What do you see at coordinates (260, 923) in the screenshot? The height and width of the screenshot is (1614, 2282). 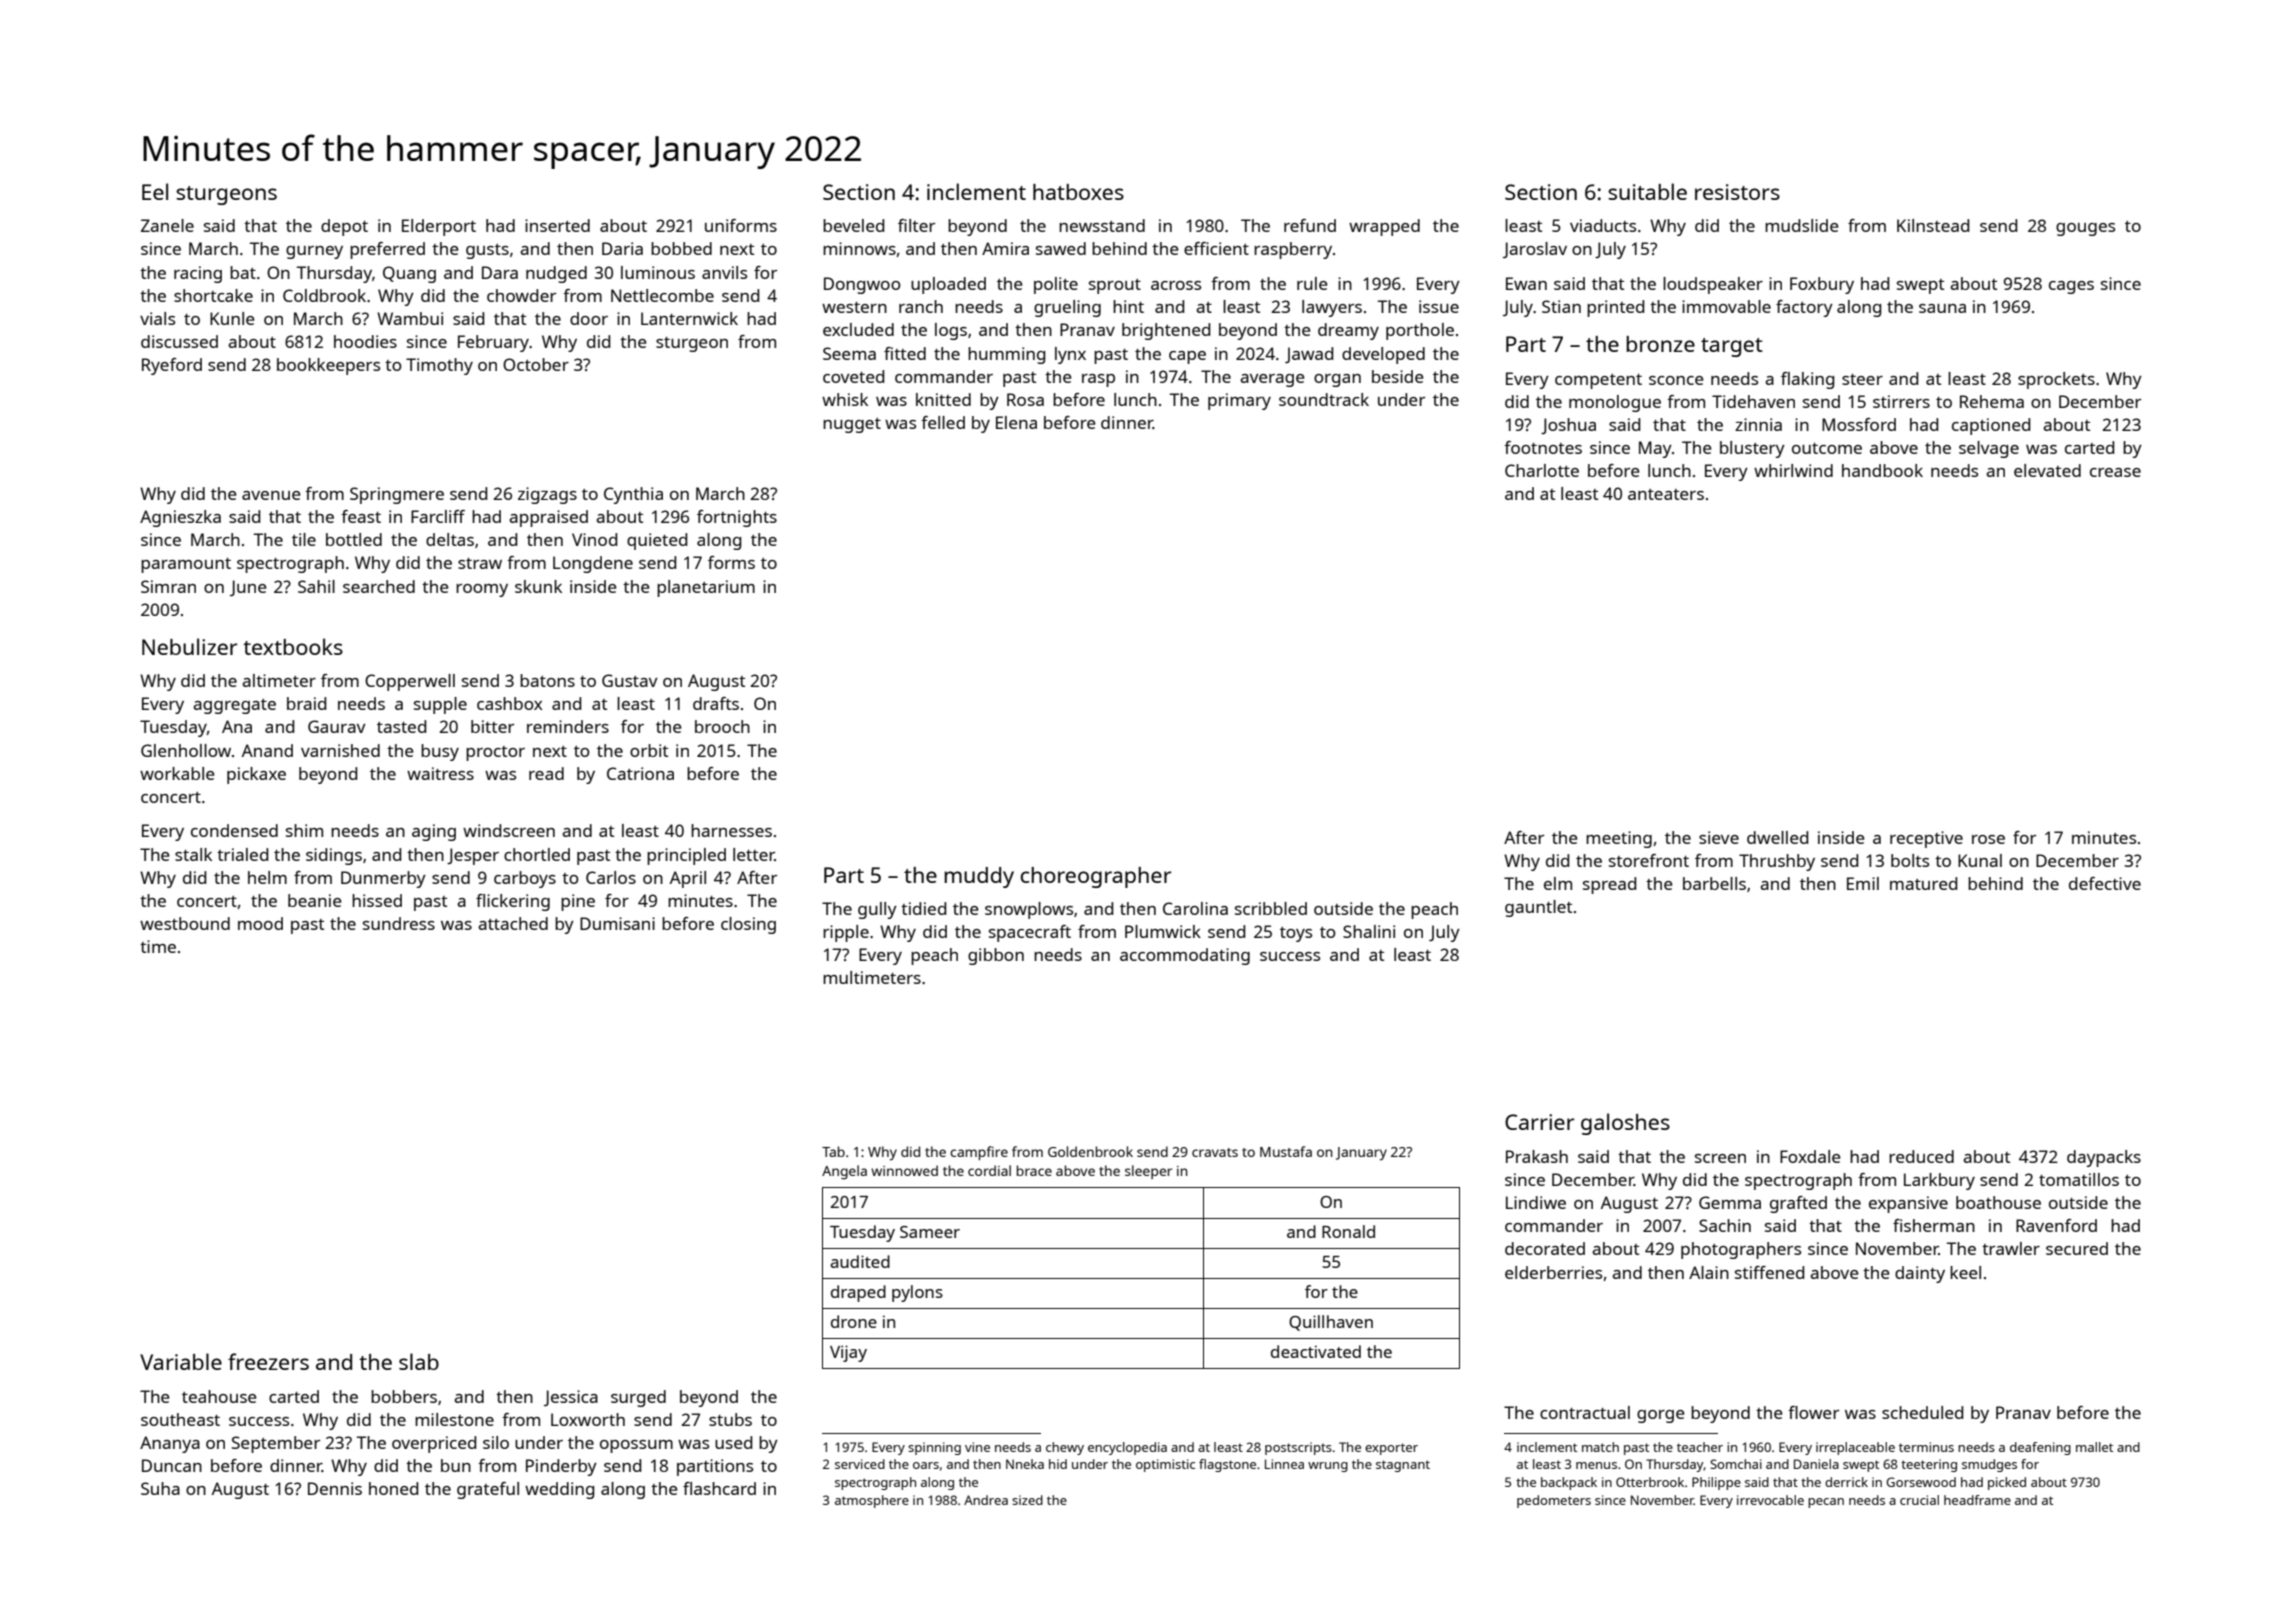 I see `mood` at bounding box center [260, 923].
